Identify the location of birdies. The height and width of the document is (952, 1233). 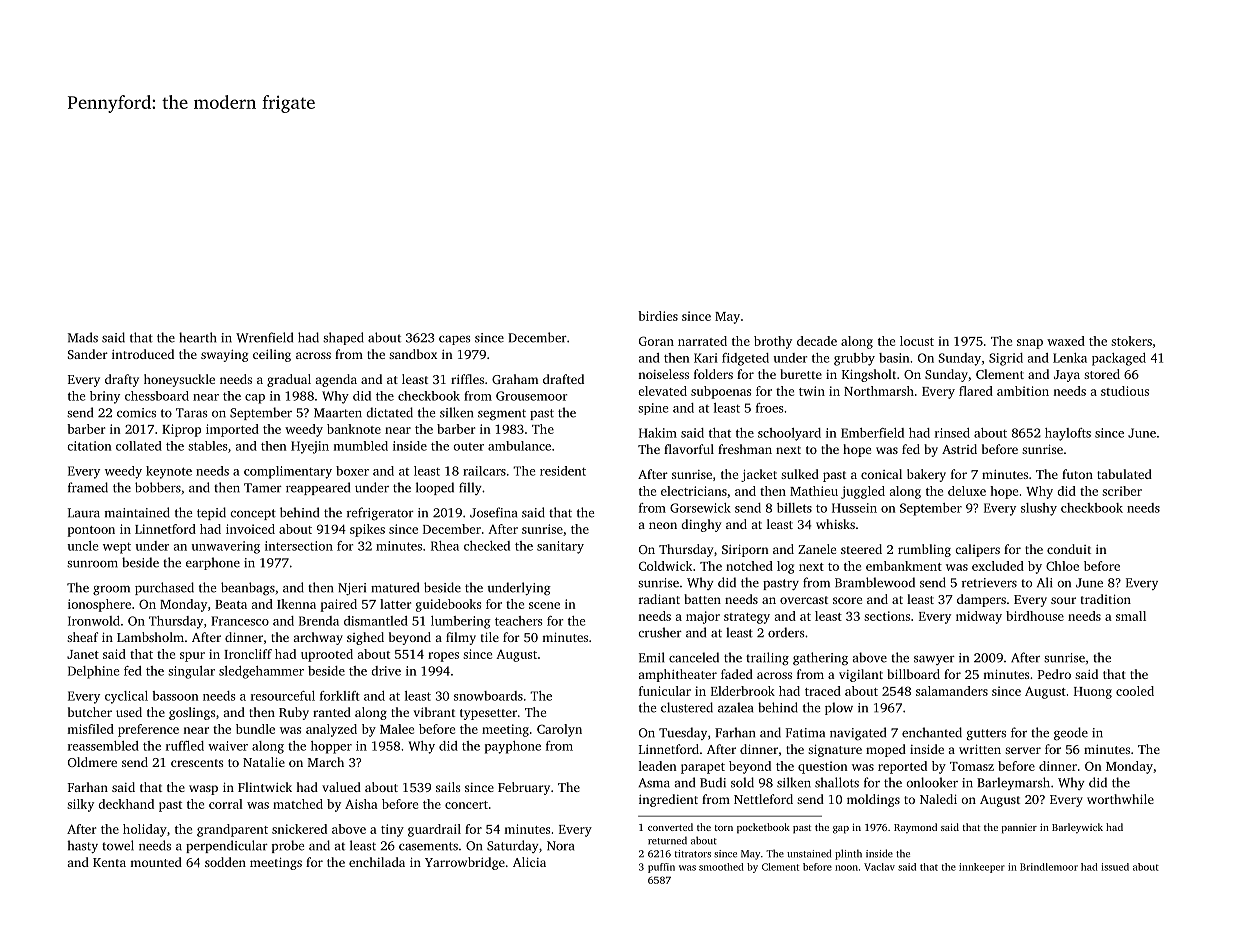
(658, 316).
